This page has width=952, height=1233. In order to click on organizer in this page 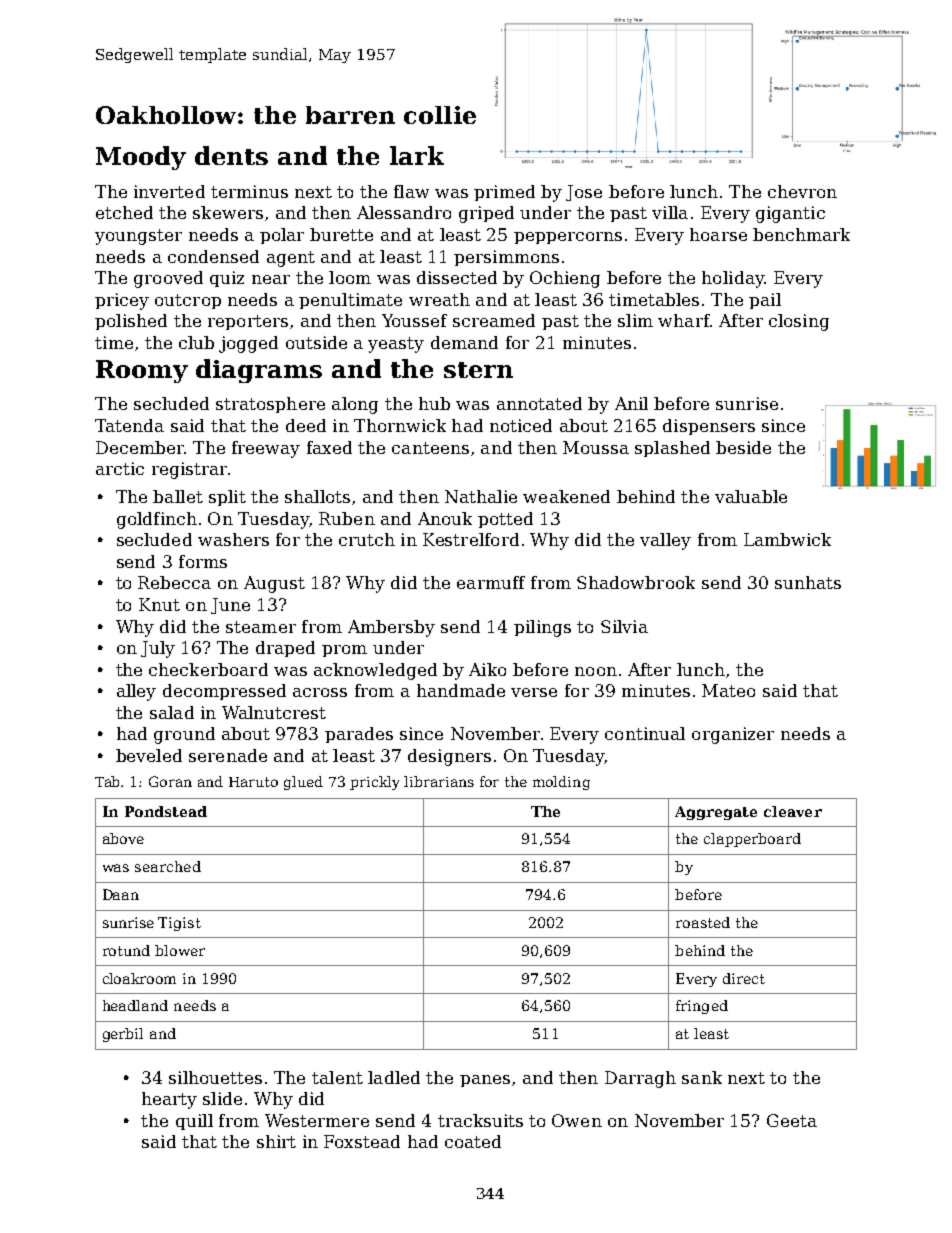, I will do `click(733, 735)`.
